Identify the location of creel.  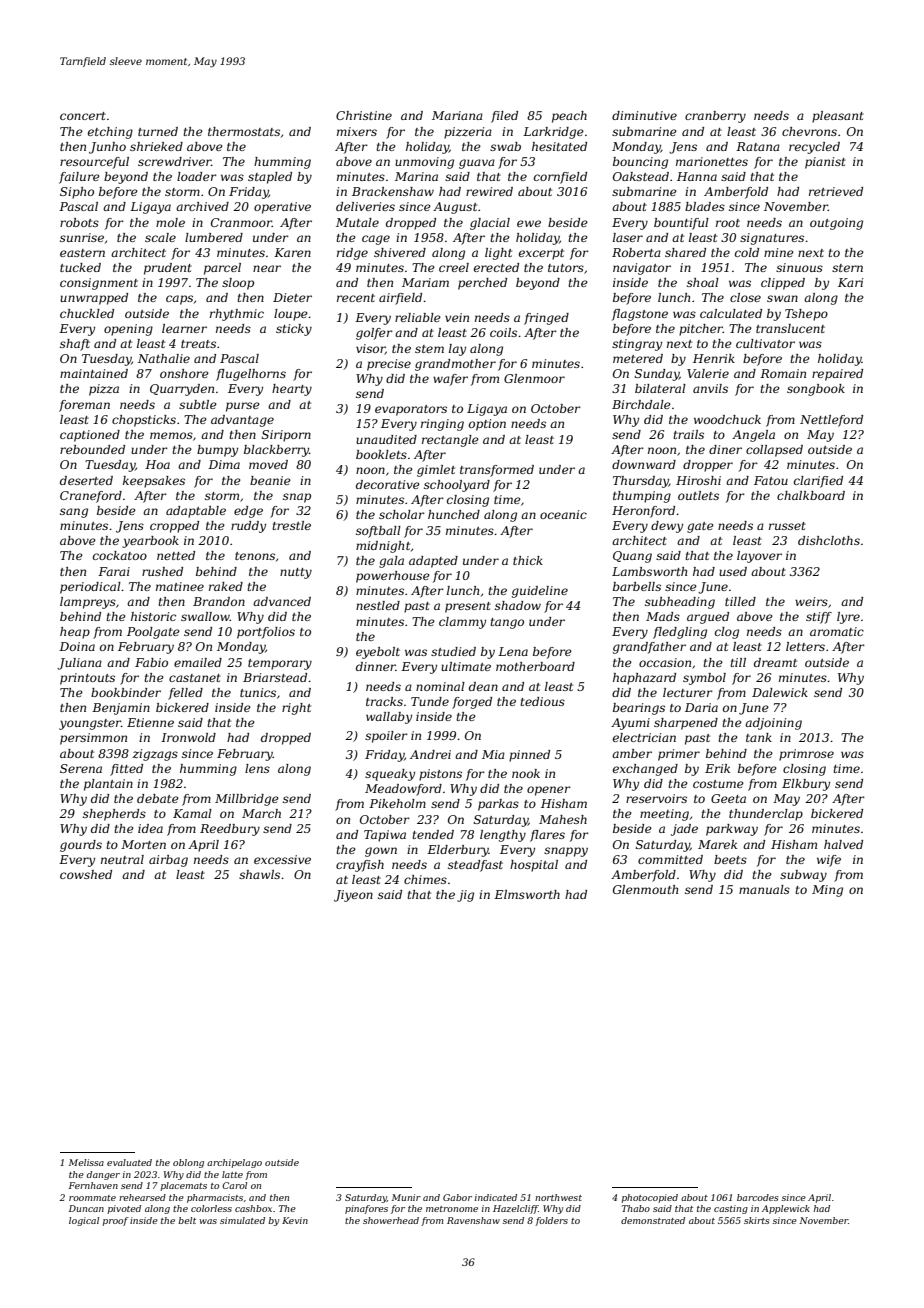
(454, 267).
